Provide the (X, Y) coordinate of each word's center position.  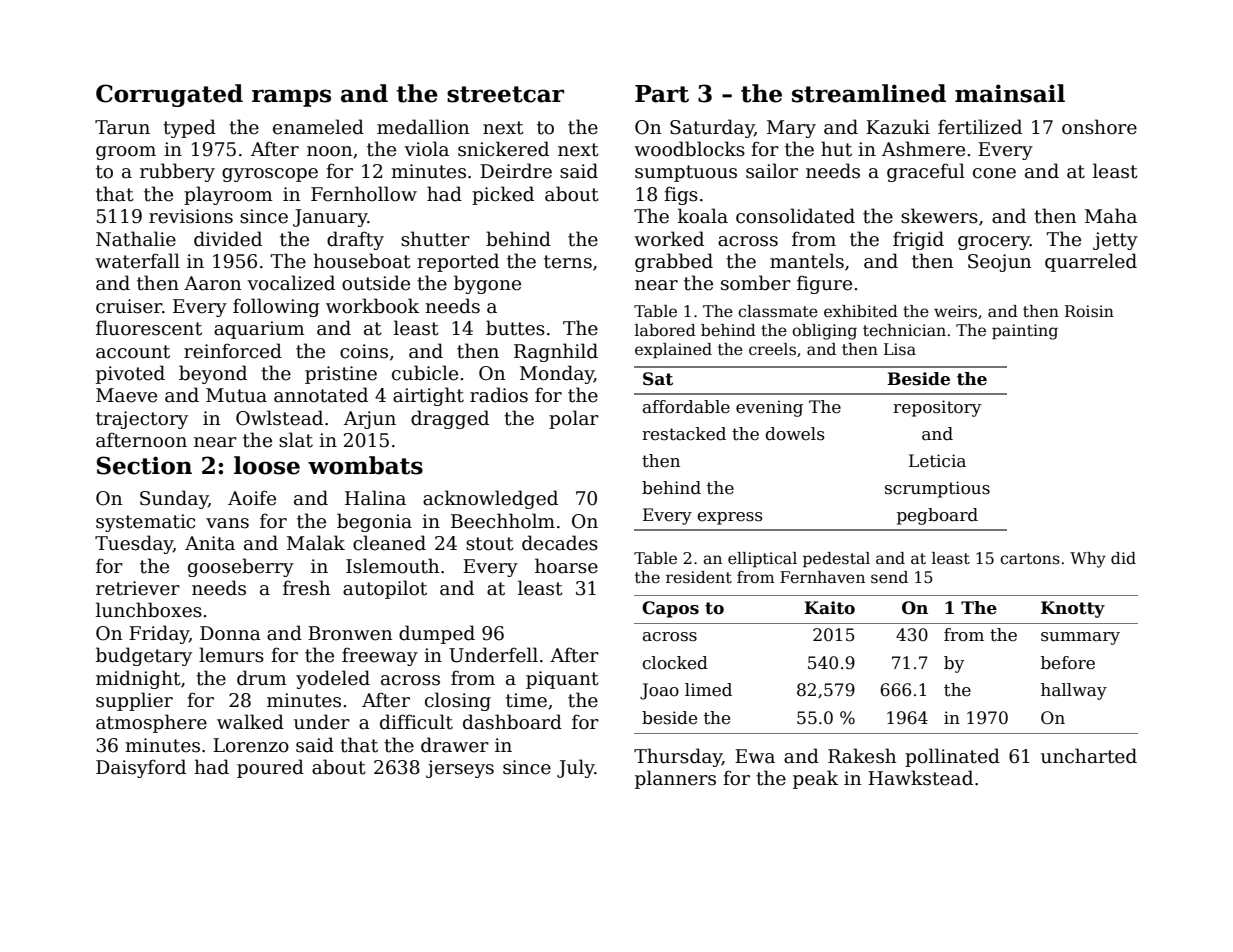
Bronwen (350, 633)
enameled (318, 127)
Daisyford (141, 768)
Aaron (212, 283)
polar (574, 419)
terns (568, 262)
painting (1025, 332)
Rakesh (862, 756)
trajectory (142, 420)
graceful (926, 172)
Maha (1111, 216)
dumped (437, 634)
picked (503, 195)
